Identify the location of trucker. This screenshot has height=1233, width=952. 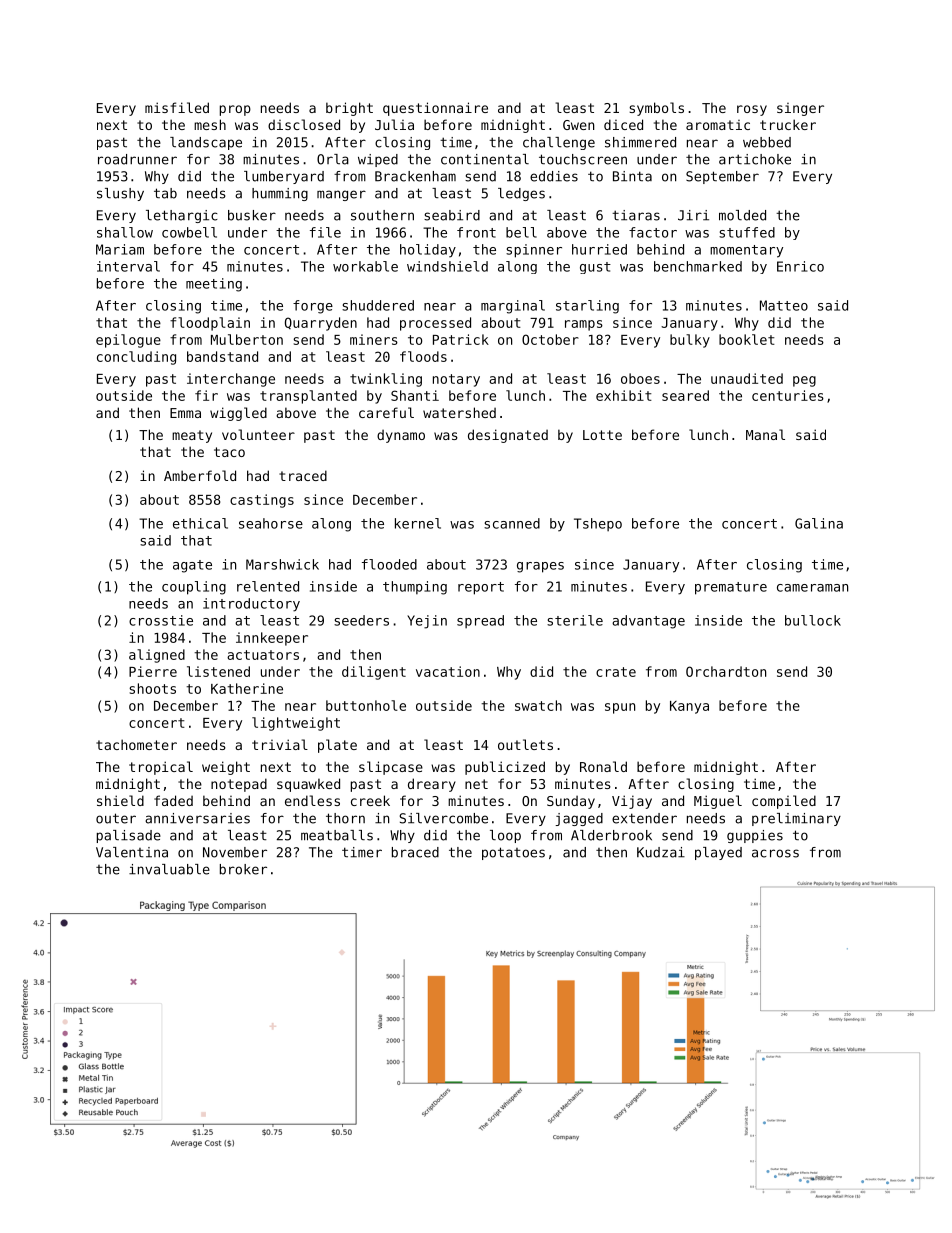
(788, 124).
